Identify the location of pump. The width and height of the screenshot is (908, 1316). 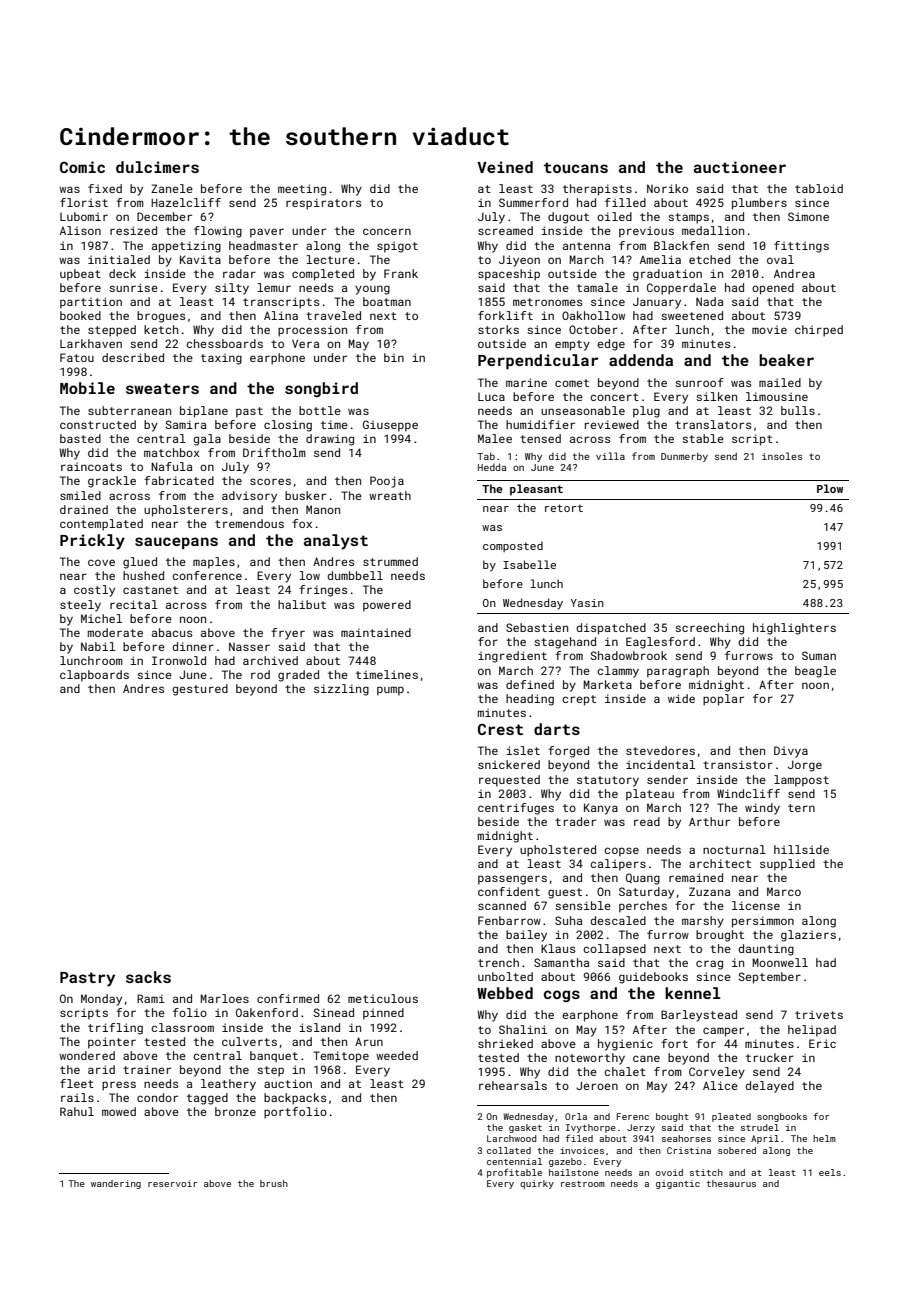
(390, 691).
